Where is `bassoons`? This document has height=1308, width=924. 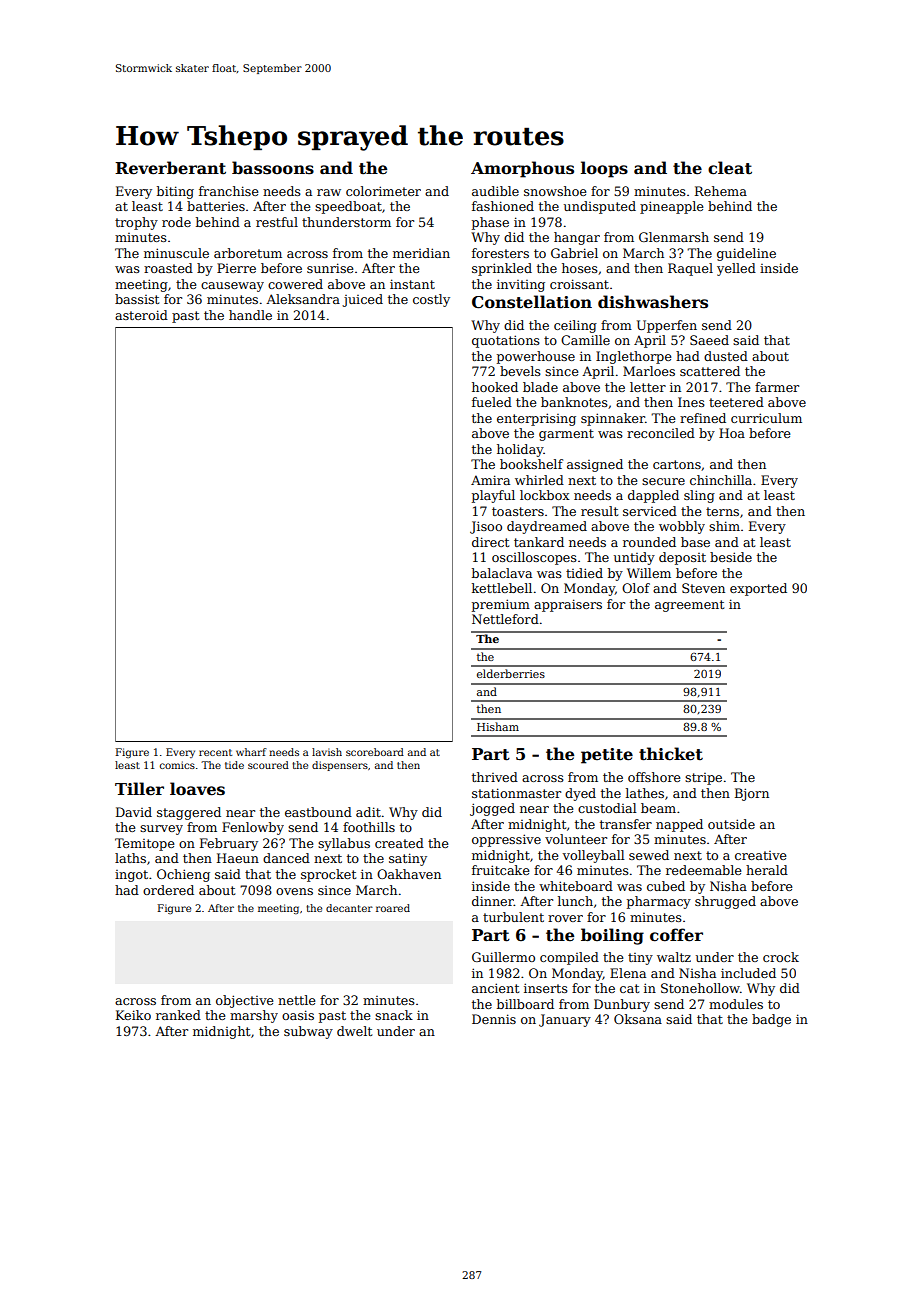
bassoons is located at coordinates (273, 168).
